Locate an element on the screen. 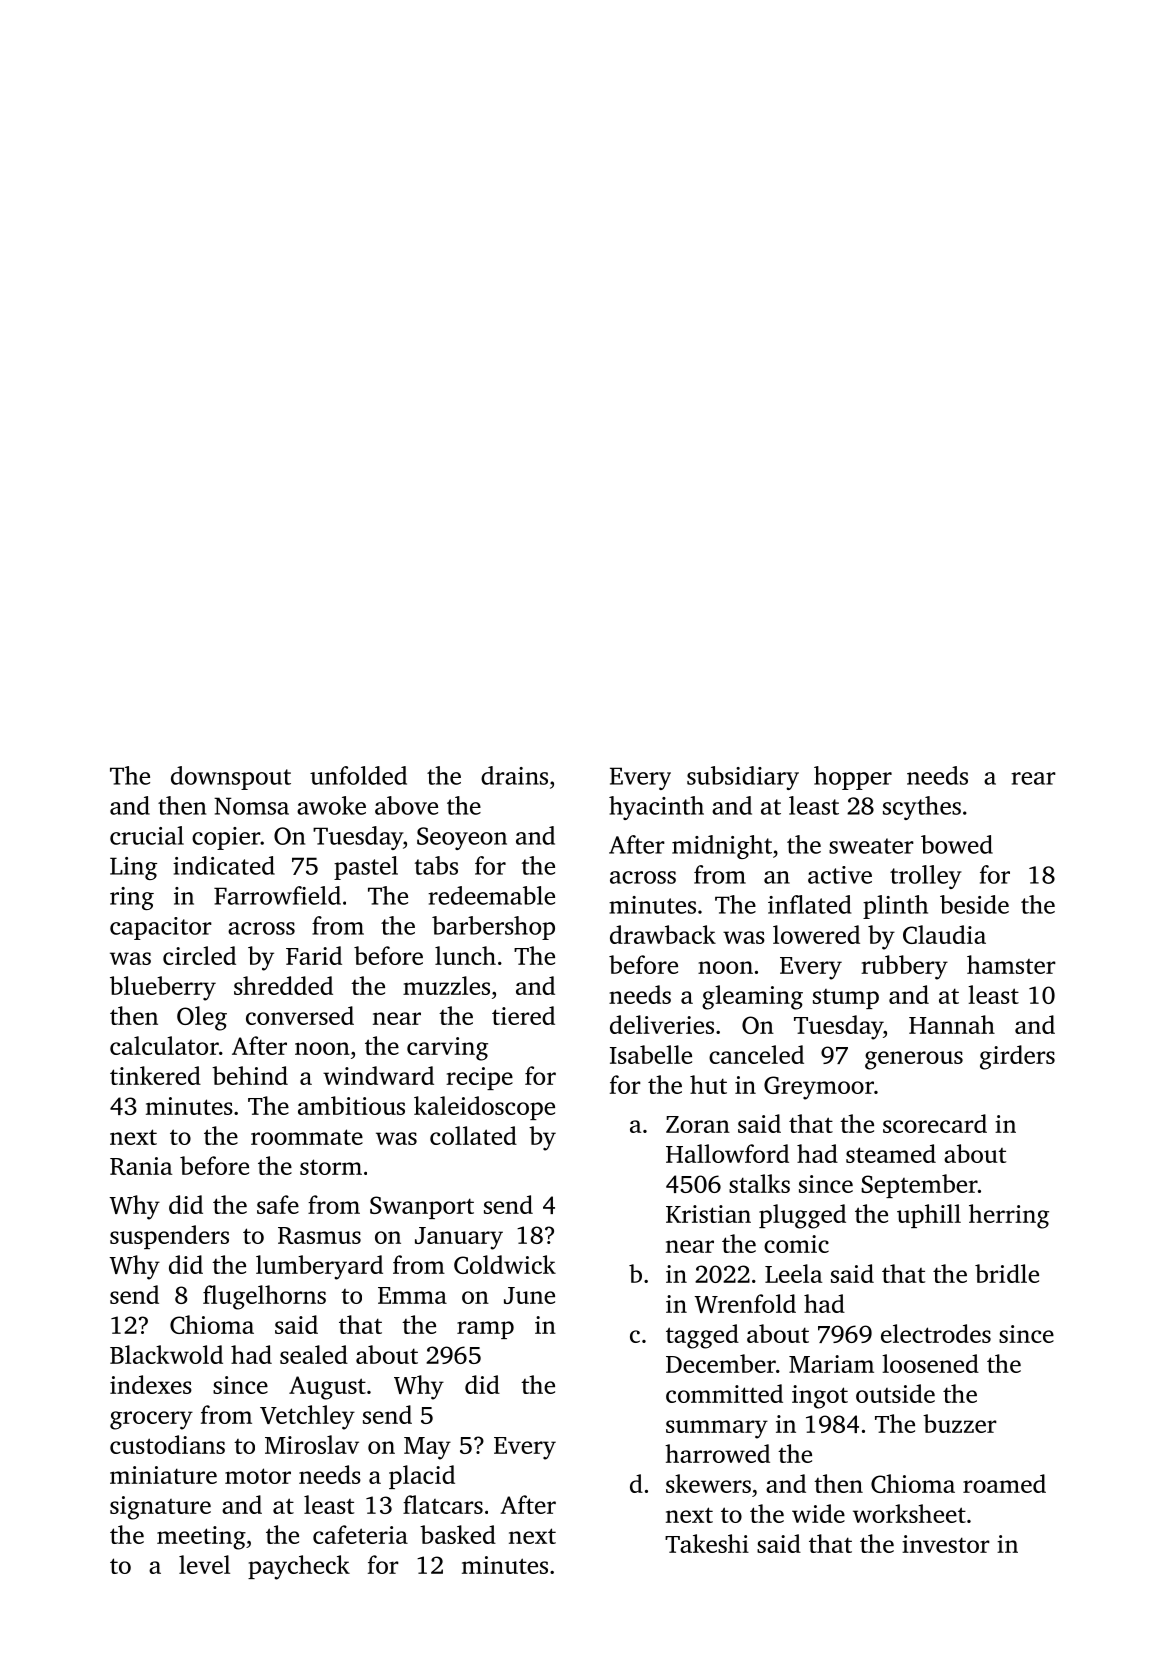 This screenshot has height=1654, width=1165. paycheck is located at coordinates (299, 1567).
